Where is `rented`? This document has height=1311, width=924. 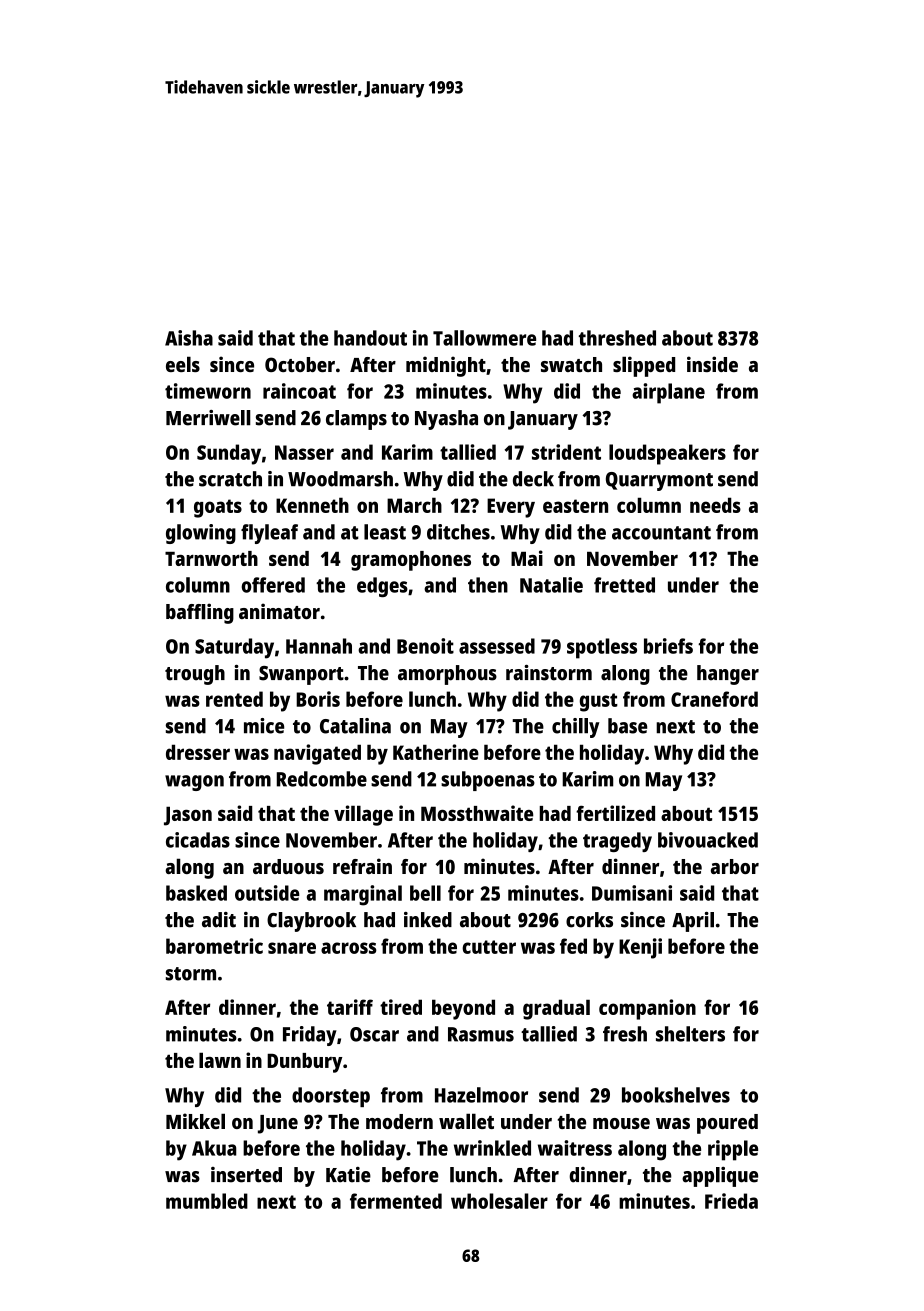
rented is located at coordinates (234, 699).
